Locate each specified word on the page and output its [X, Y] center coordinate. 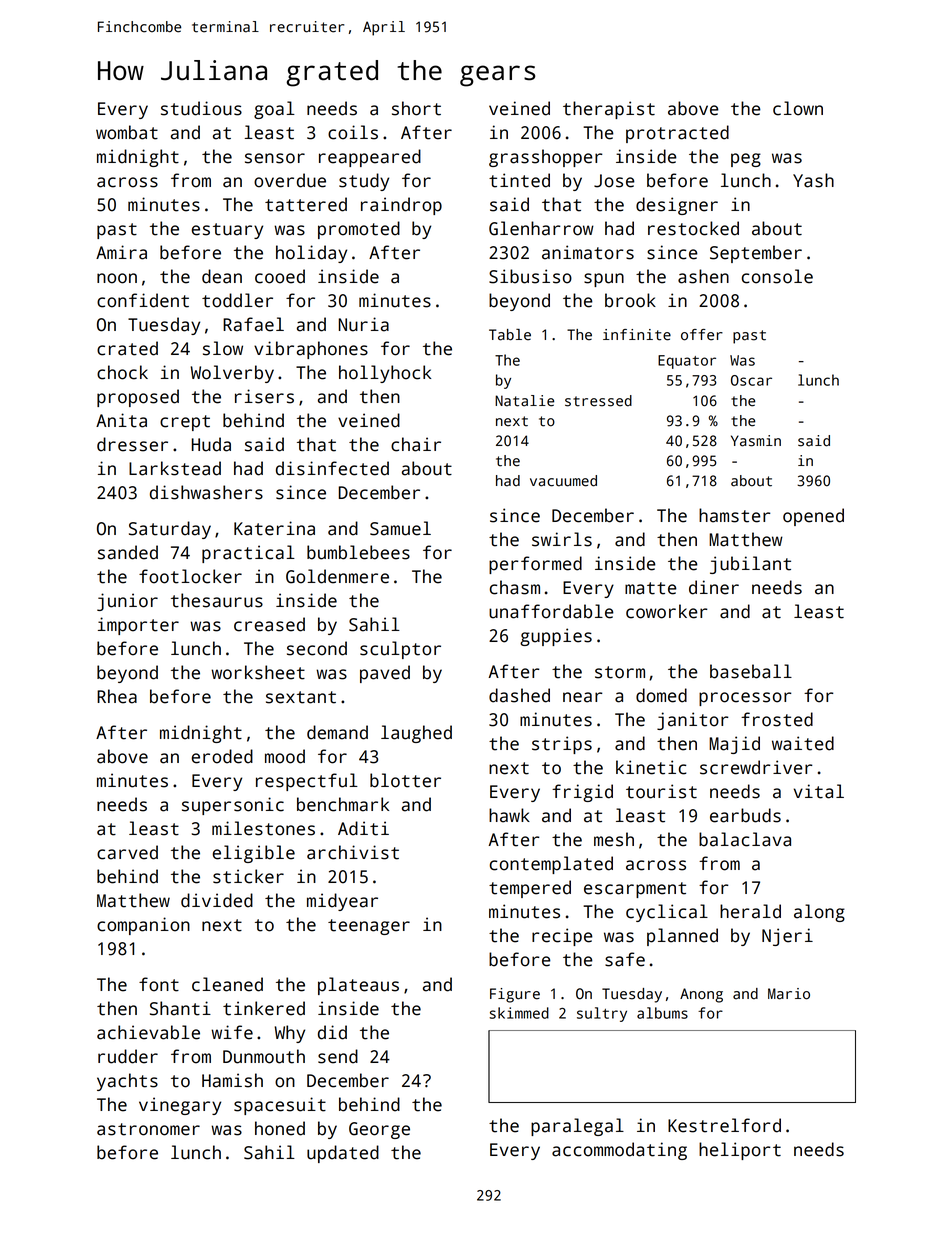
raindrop [401, 206]
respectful [307, 782]
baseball [751, 671]
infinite [637, 335]
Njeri [787, 937]
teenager [369, 927]
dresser [132, 444]
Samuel [400, 528]
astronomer [148, 1129]
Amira [121, 252]
